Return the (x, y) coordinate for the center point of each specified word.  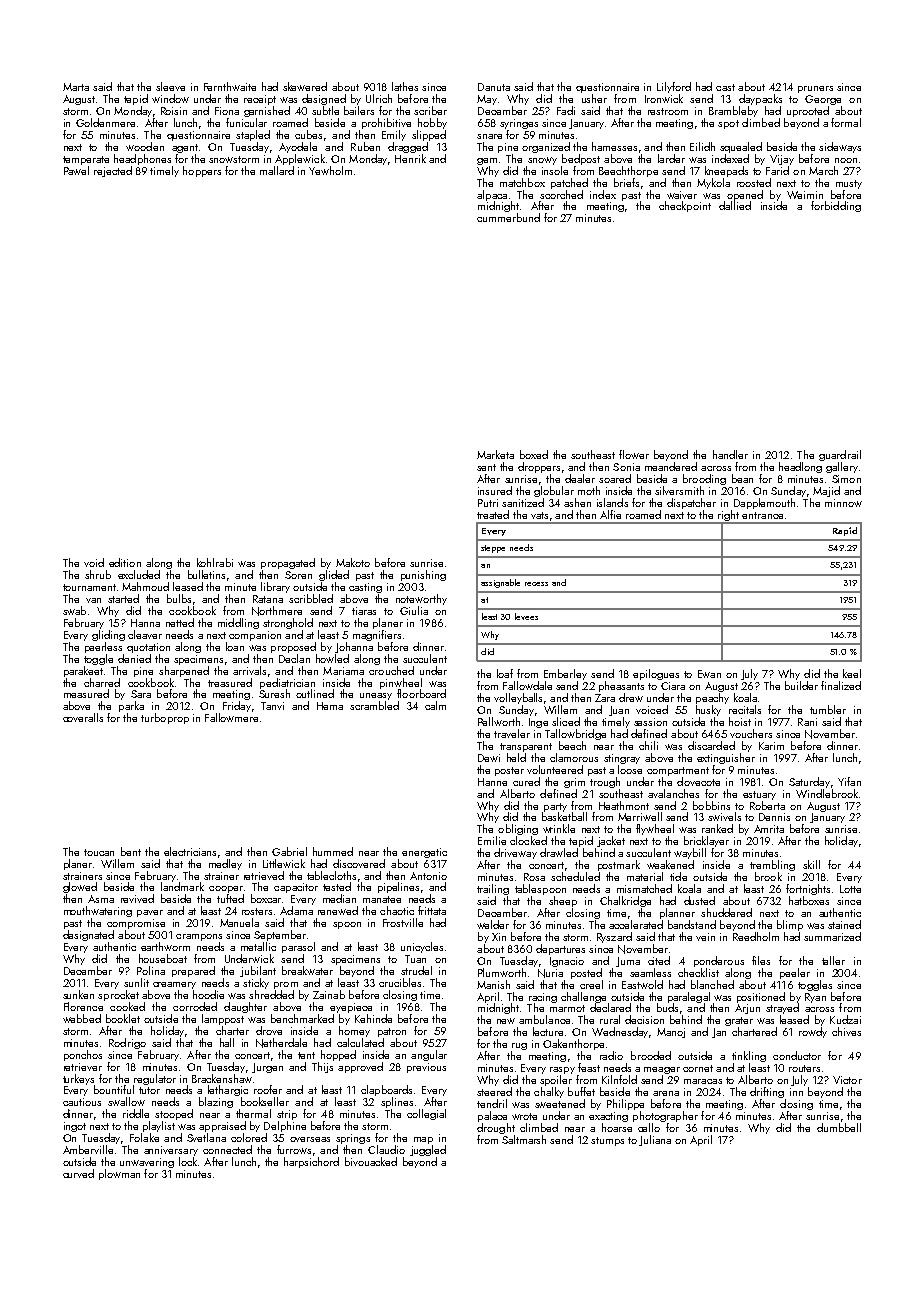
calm (435, 705)
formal (846, 122)
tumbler (828, 709)
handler (730, 454)
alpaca (492, 195)
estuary (759, 795)
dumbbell (839, 1127)
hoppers (202, 171)
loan (235, 646)
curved (78, 1173)
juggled (428, 1150)
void (94, 562)
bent (131, 851)
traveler (512, 733)
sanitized (523, 502)
